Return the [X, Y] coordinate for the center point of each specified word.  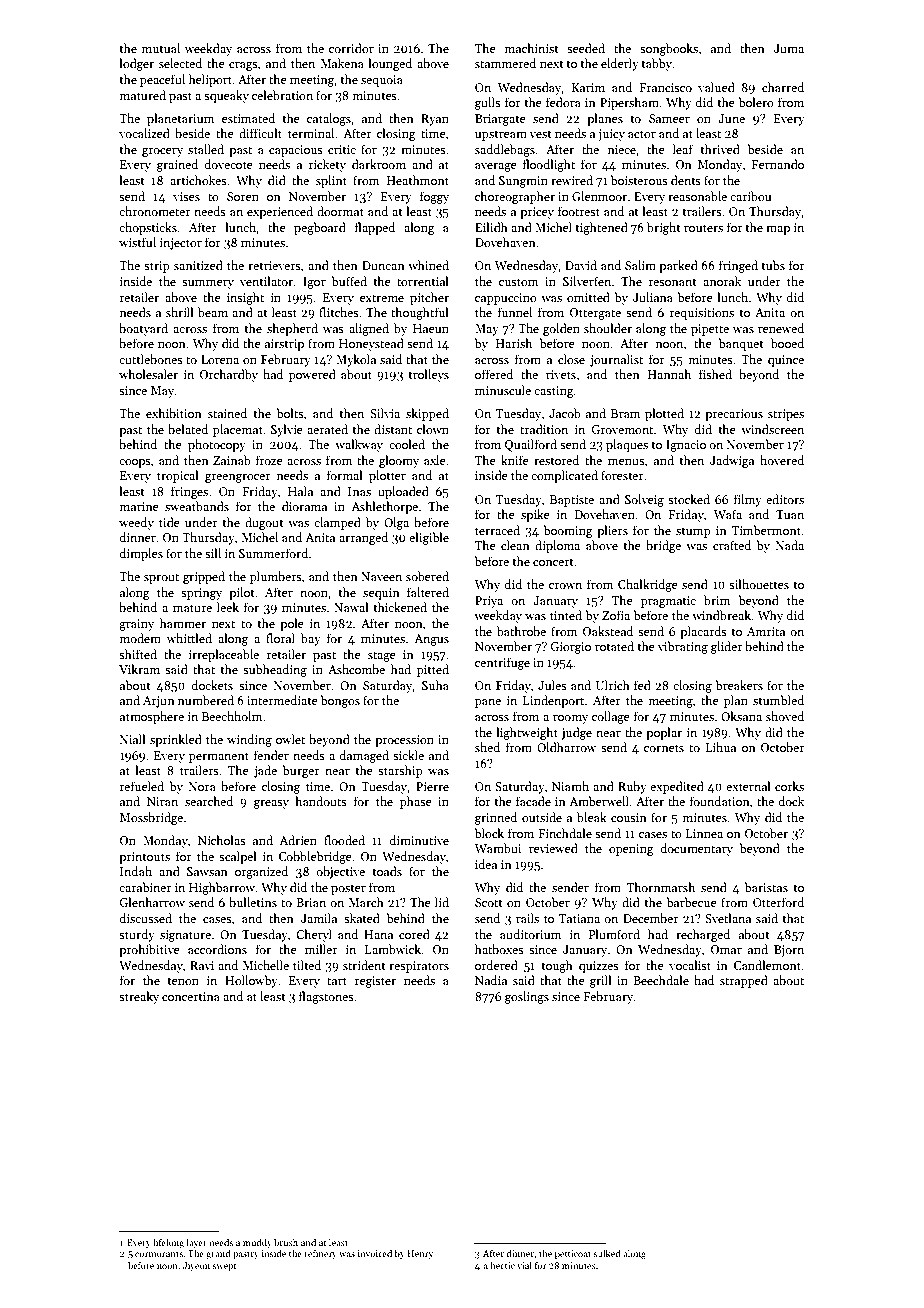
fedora [563, 102]
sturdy [137, 935]
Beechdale [661, 980]
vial [524, 1265]
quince [786, 361]
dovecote [229, 164]
